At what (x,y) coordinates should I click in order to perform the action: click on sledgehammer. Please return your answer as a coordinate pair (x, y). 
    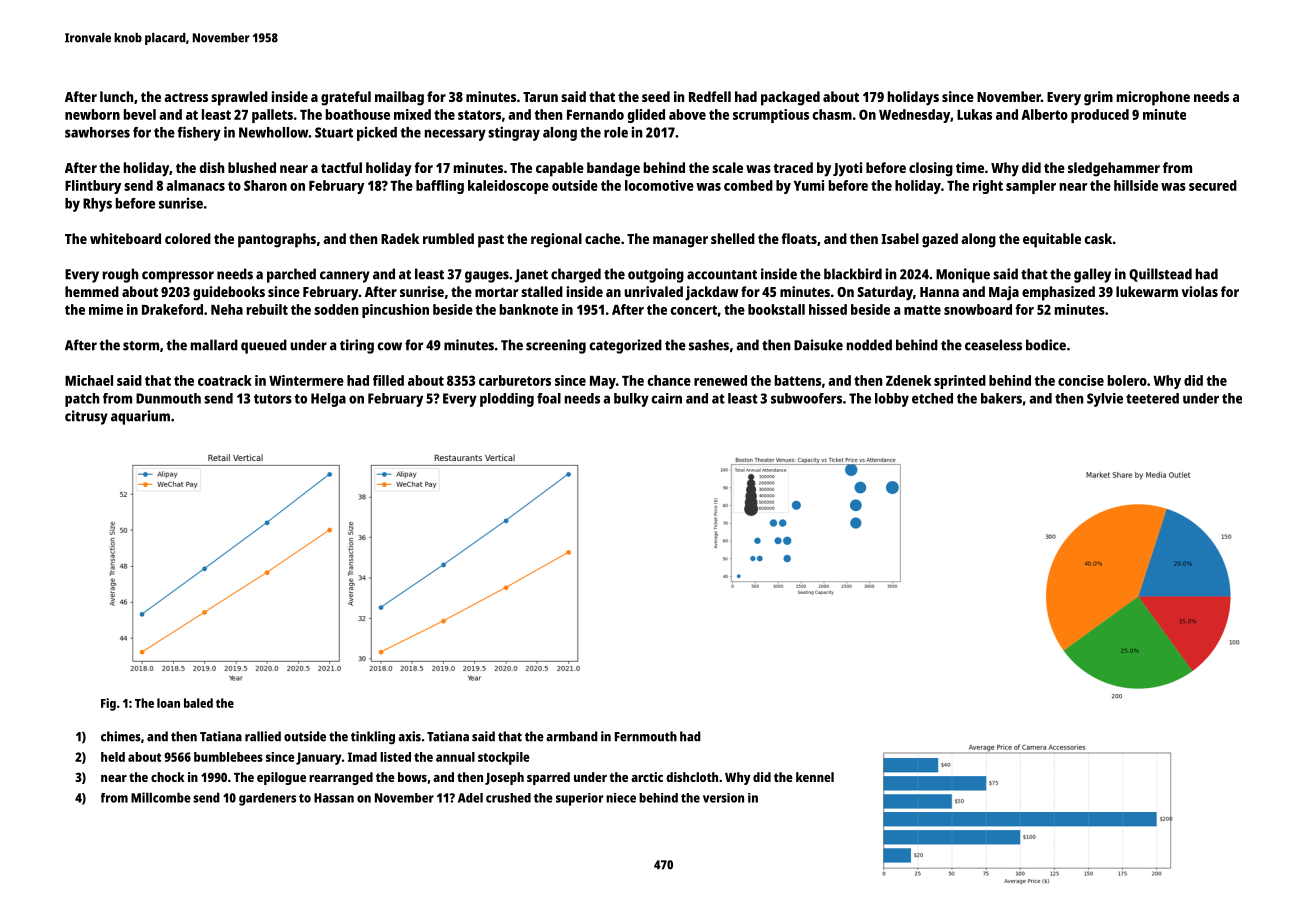
    Looking at the image, I should click on (1114, 169).
